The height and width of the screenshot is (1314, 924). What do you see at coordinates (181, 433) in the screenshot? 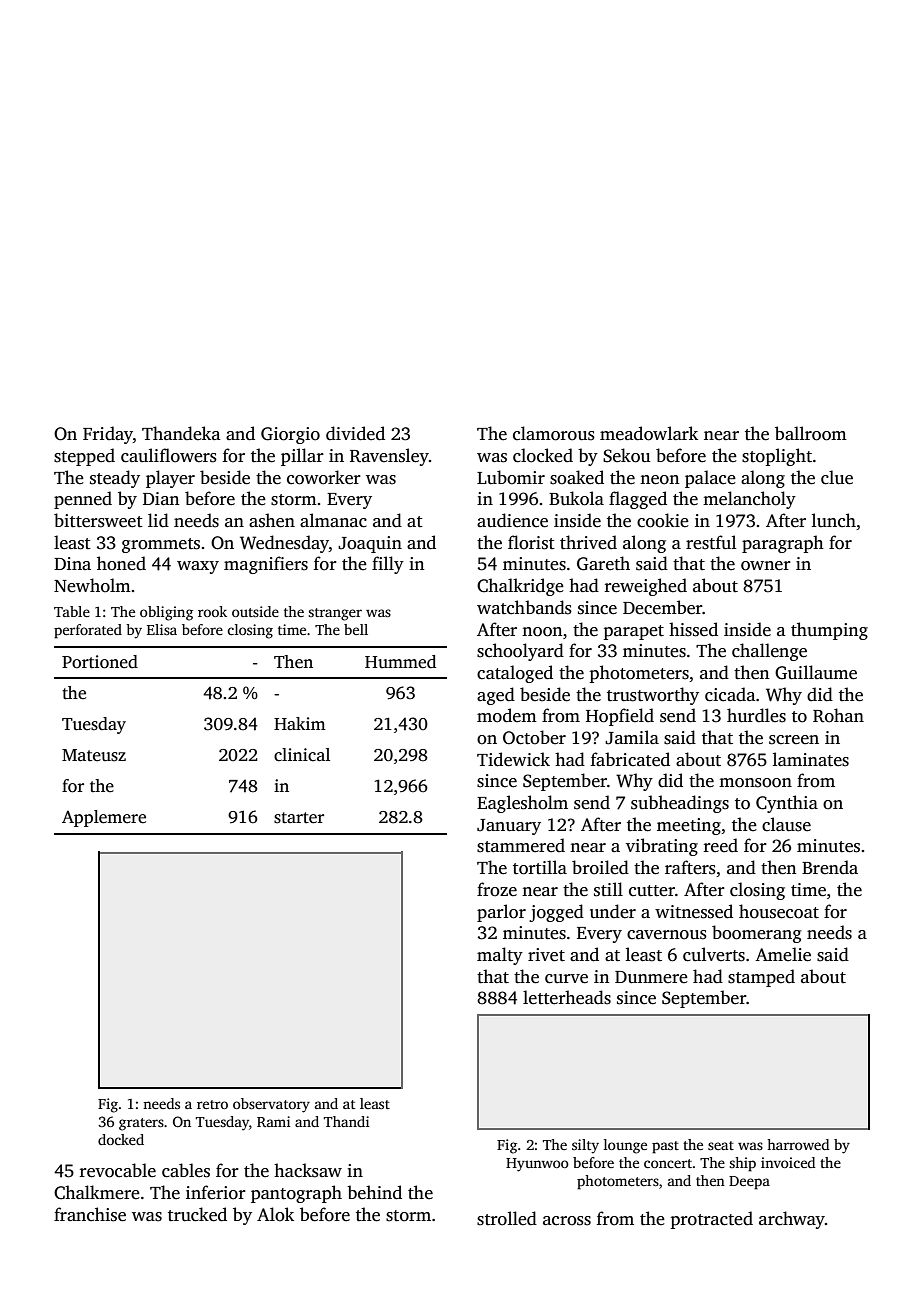
I see `Thandeka` at bounding box center [181, 433].
